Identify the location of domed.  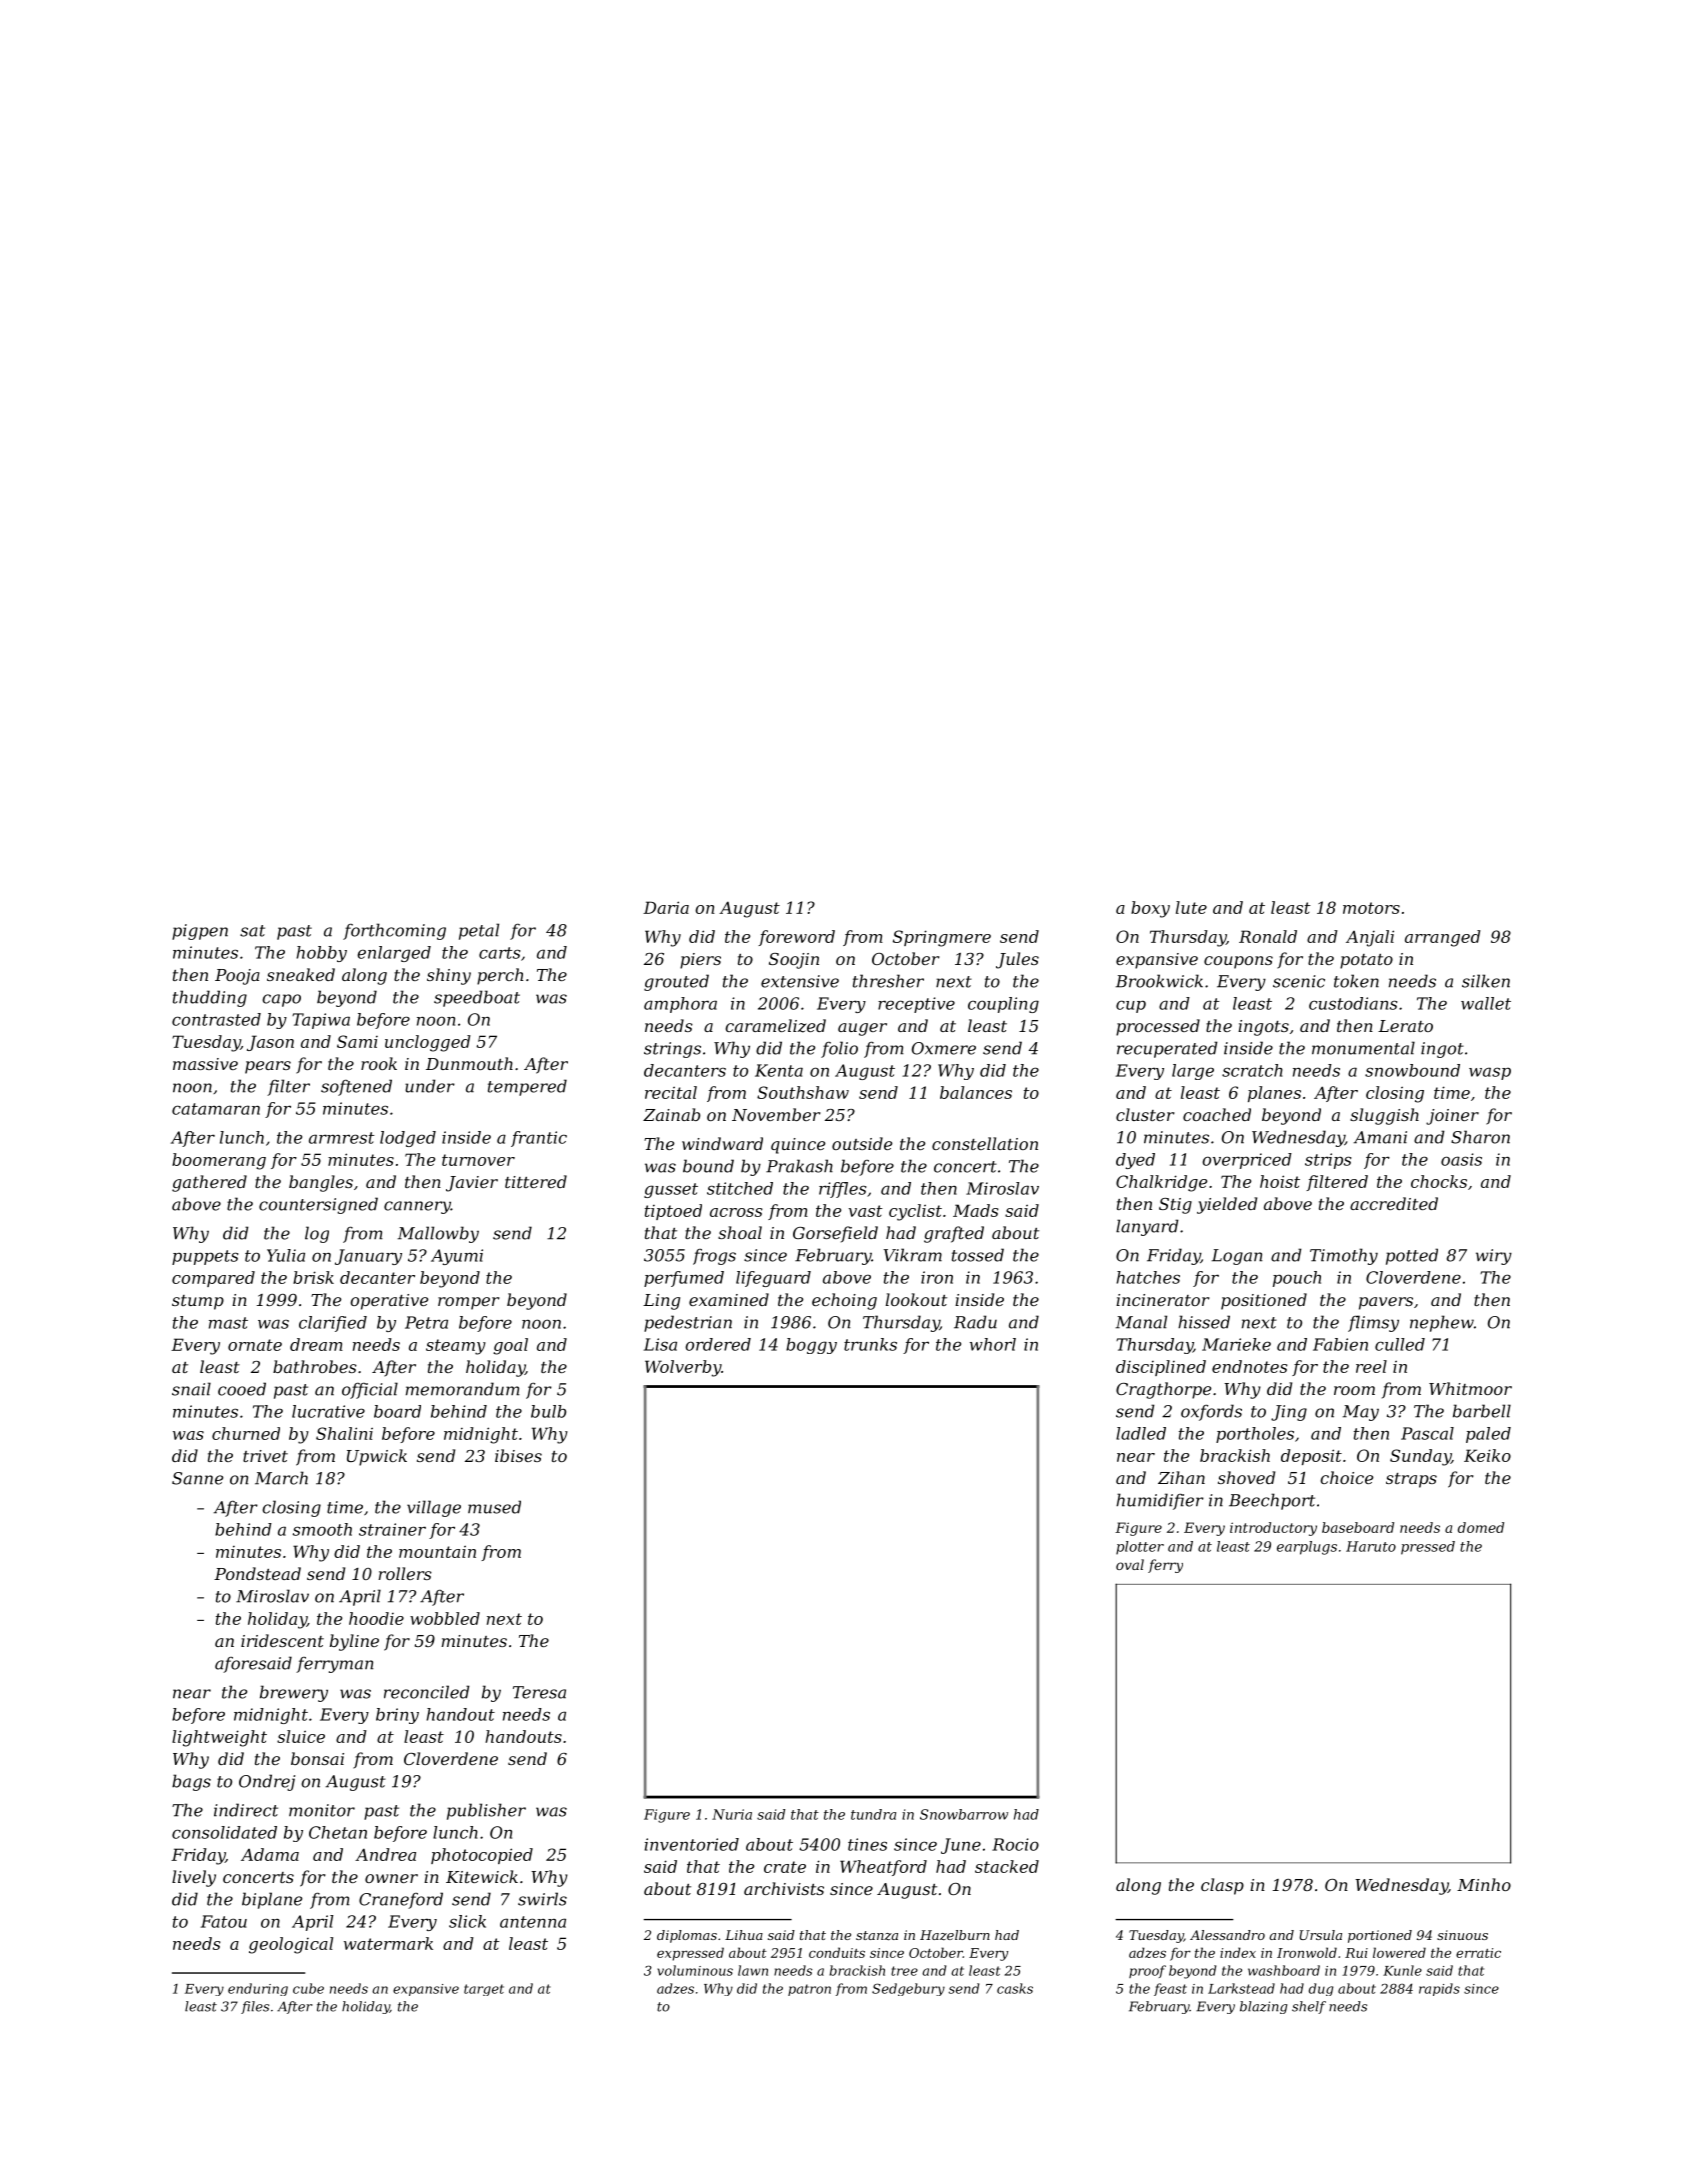
(1481, 1527).
